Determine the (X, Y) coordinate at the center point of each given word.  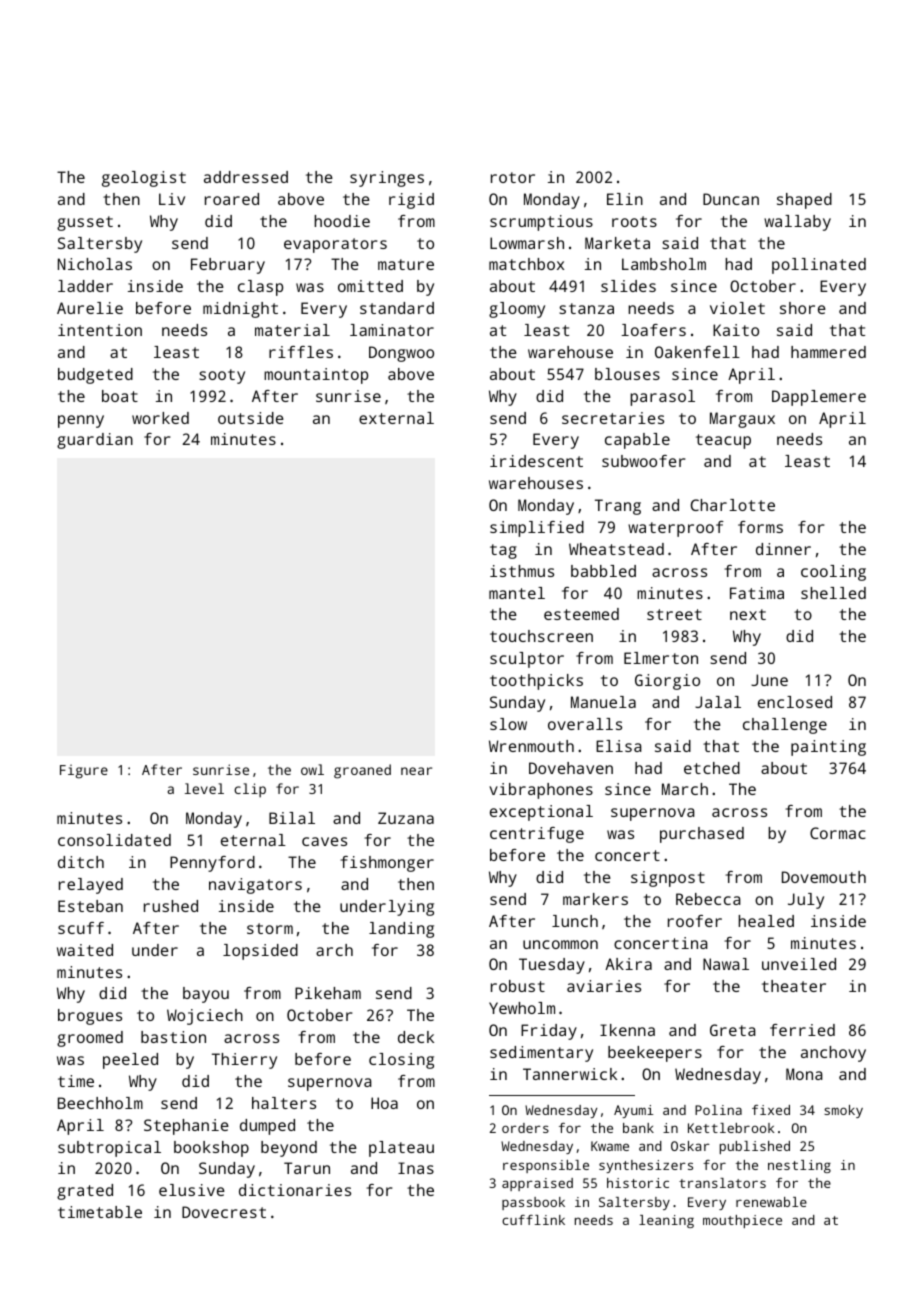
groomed (90, 1039)
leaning (666, 1221)
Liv (172, 199)
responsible (546, 1166)
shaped (804, 201)
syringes (387, 179)
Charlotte (733, 505)
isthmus (522, 571)
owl (312, 769)
